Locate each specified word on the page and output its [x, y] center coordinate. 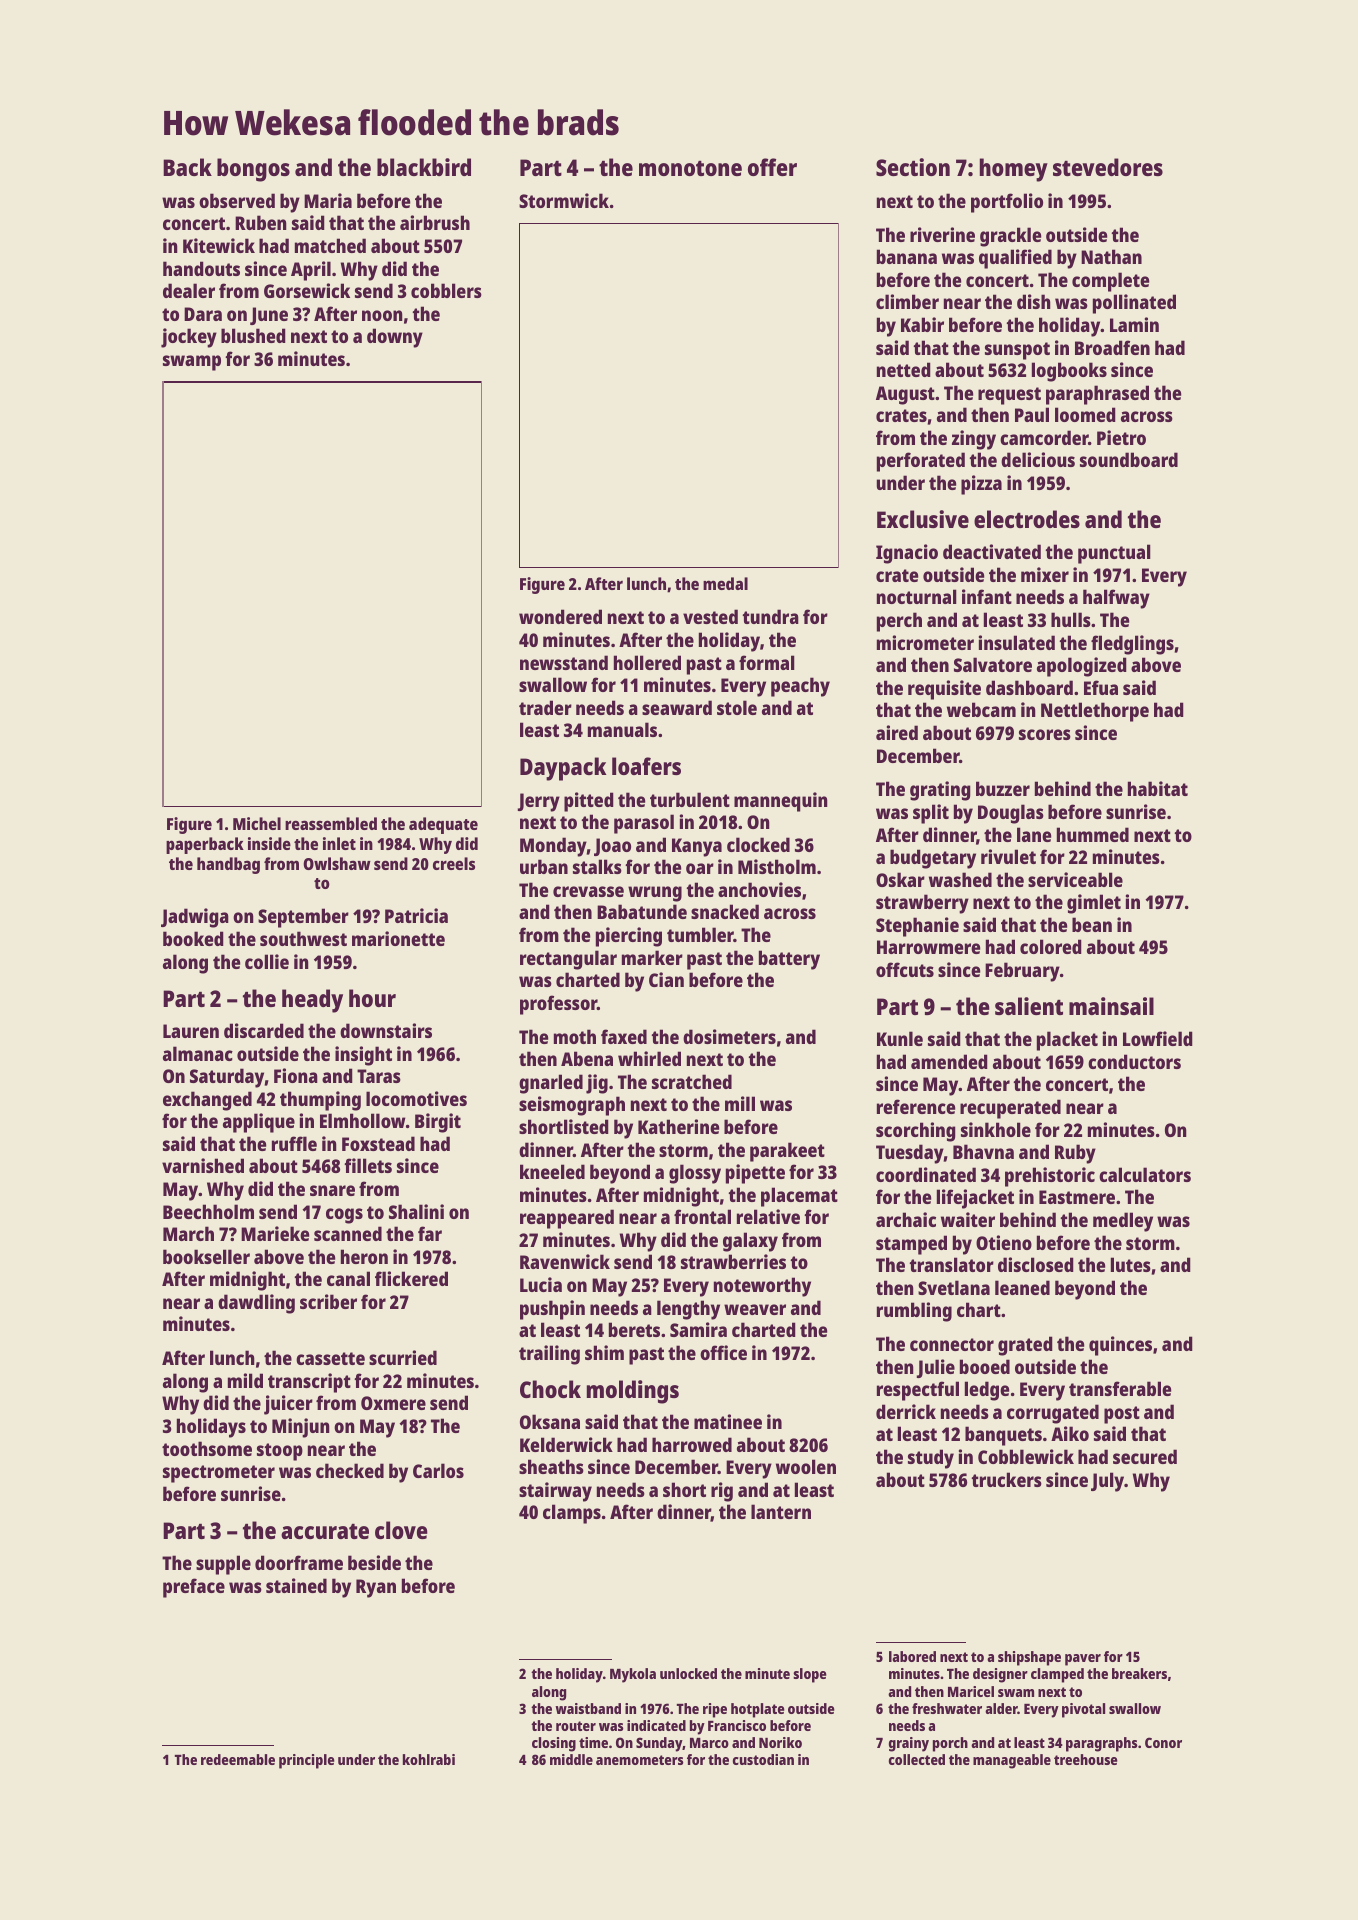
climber [907, 301]
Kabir [922, 324]
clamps [572, 1514]
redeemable [238, 1759]
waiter [968, 1219]
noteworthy [762, 1287]
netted [904, 369]
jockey [189, 338]
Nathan [1111, 256]
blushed [253, 335]
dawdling [256, 1304]
